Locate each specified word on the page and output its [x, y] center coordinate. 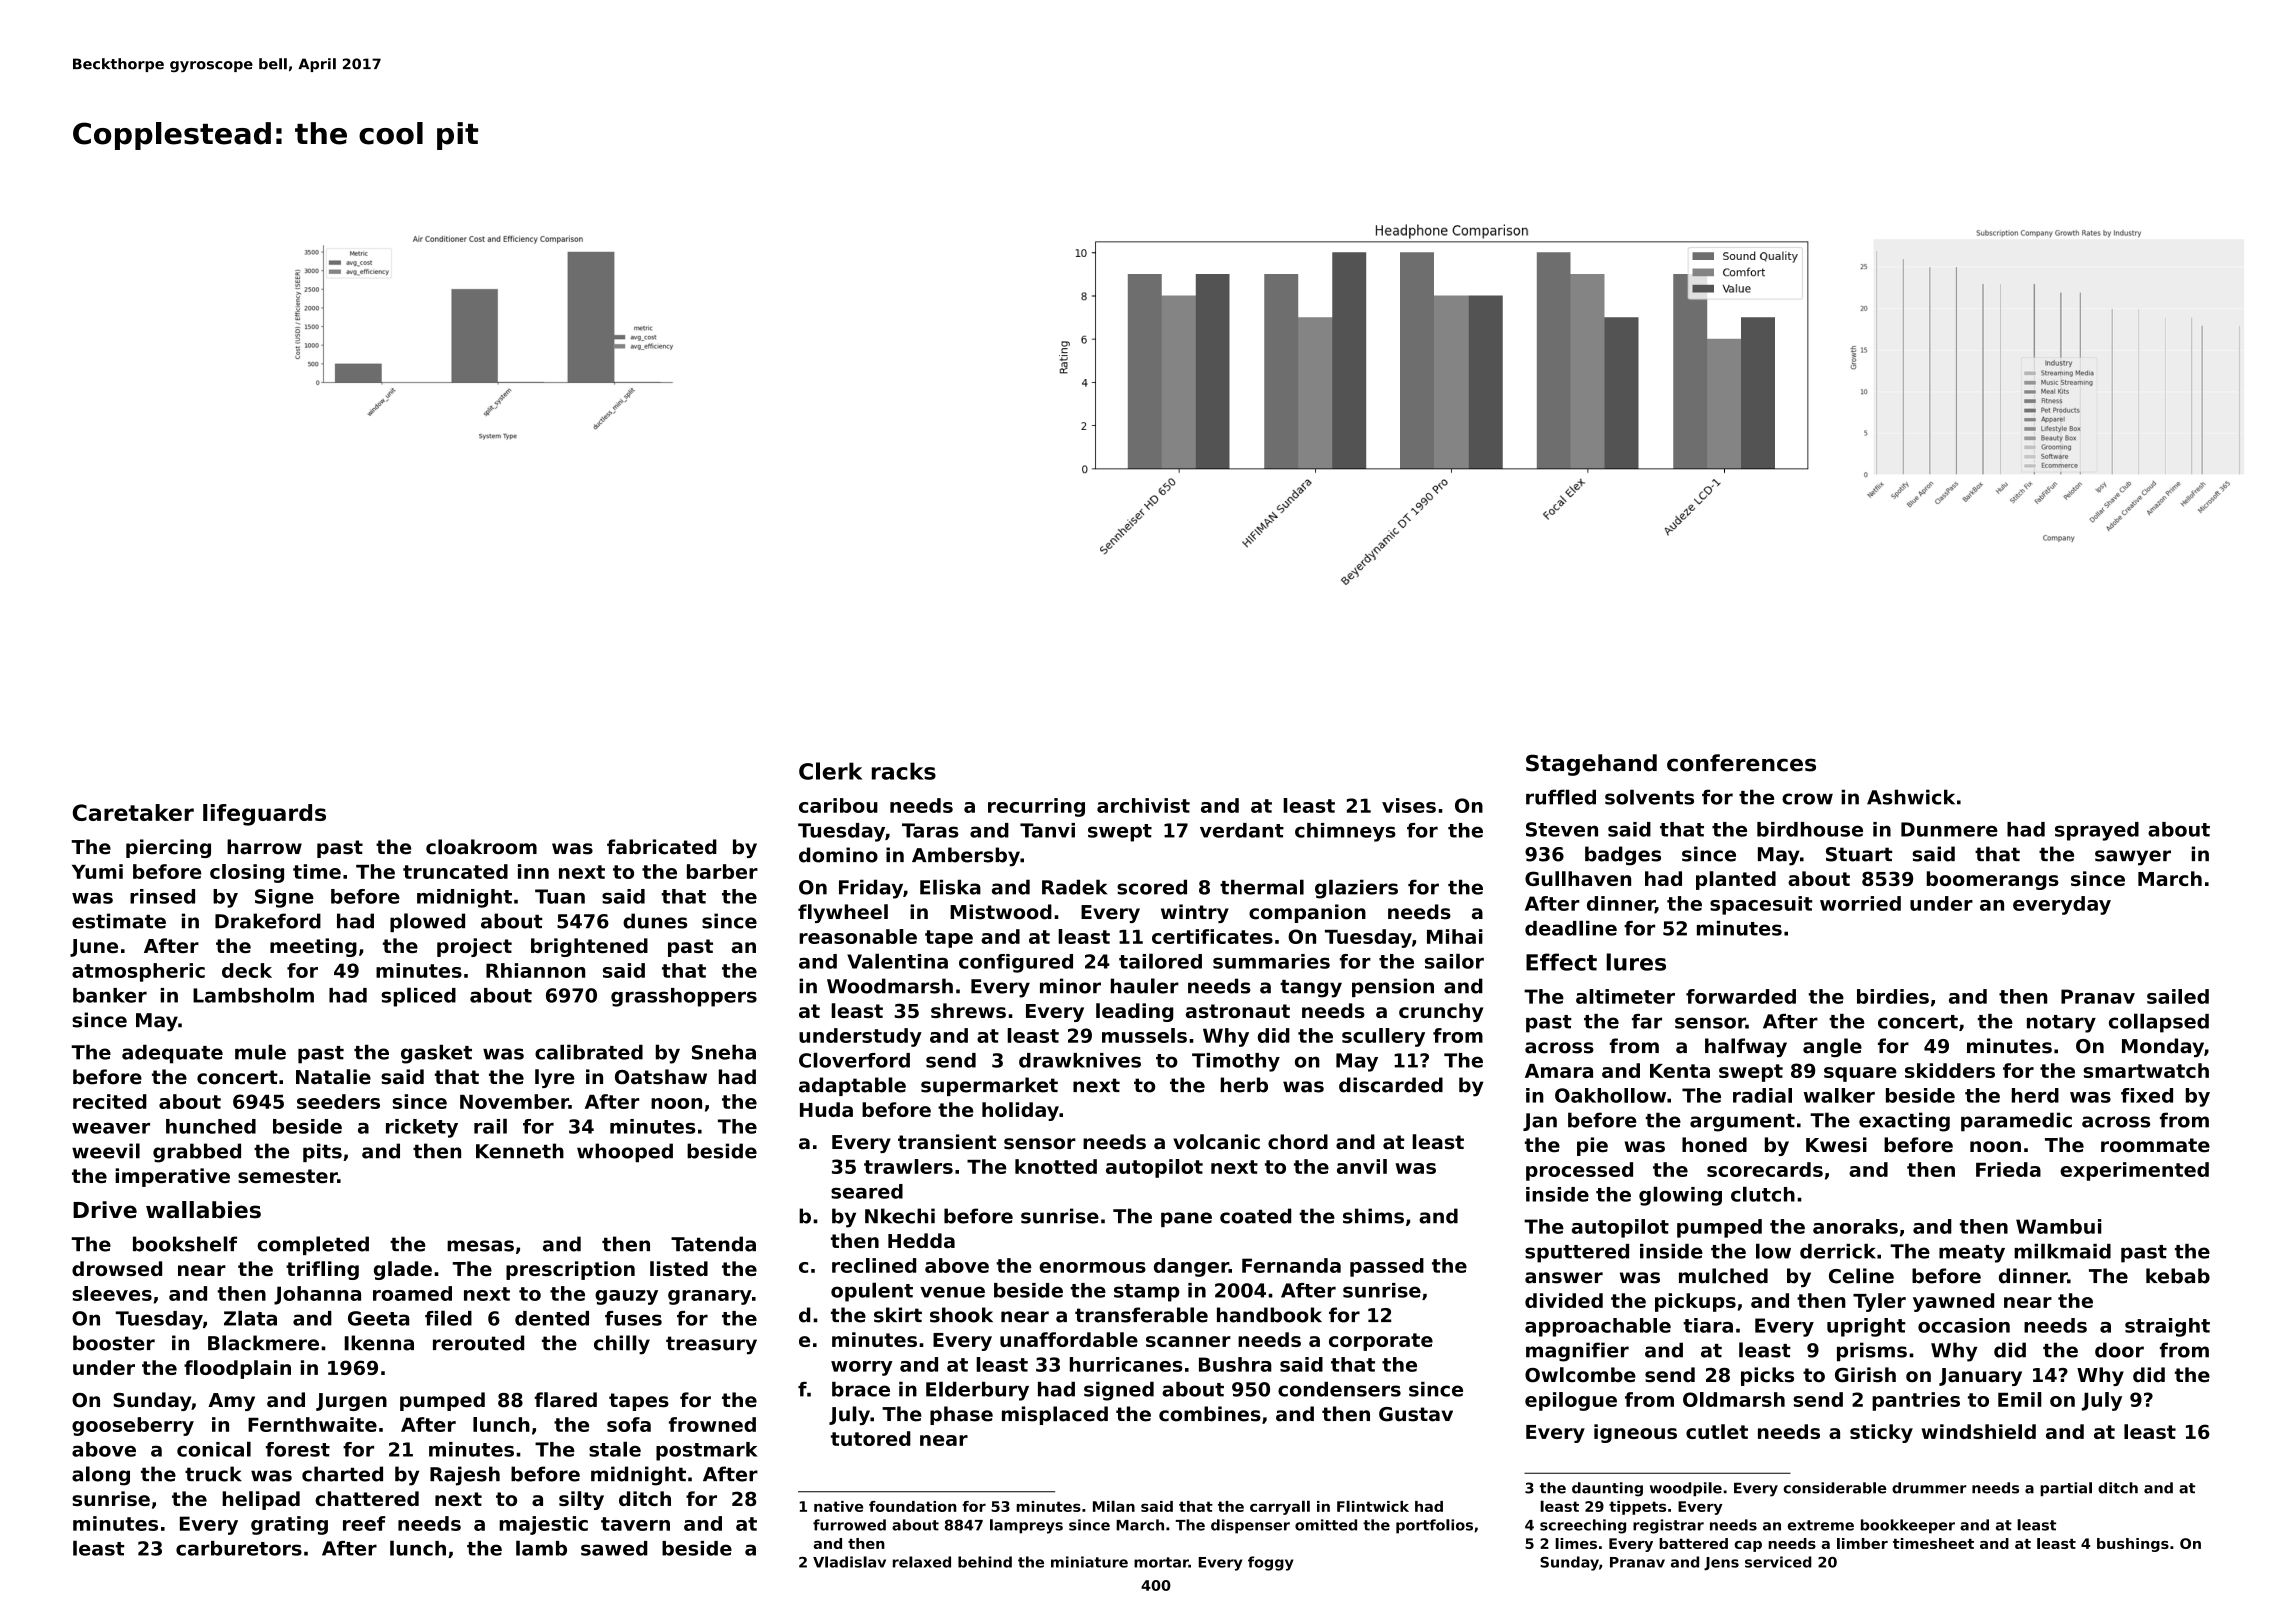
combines [1210, 1414]
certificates [1212, 936]
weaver [111, 1128]
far [1647, 1021]
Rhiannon [535, 970]
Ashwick [1911, 797]
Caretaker [133, 812]
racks [904, 771]
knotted [1056, 1166]
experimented [2134, 1171]
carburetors [239, 1548]
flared [565, 1400]
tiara [1708, 1325]
